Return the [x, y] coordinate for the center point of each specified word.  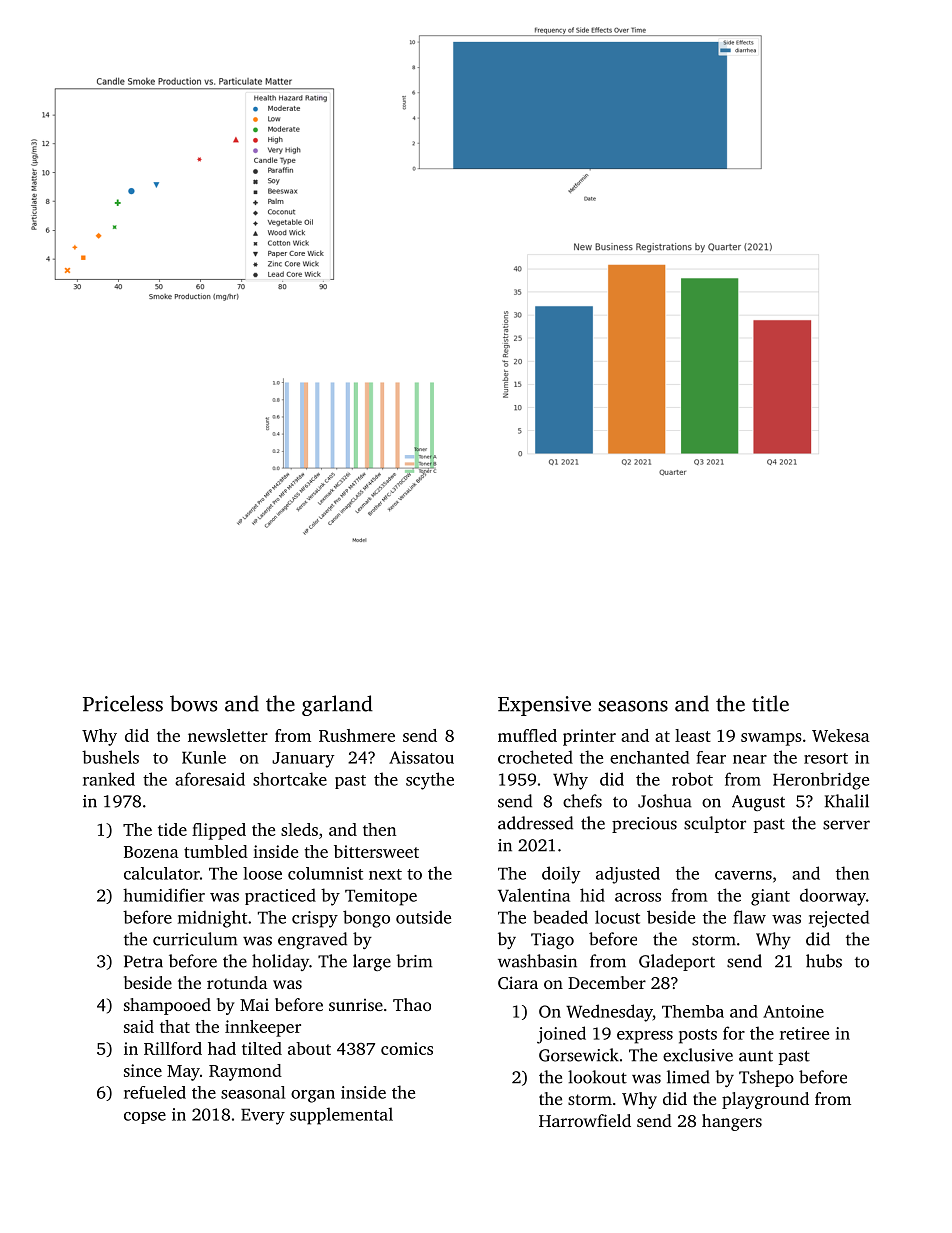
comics [407, 1048]
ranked [109, 779]
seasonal [253, 1092]
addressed [535, 823]
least [693, 735]
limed [688, 1077]
